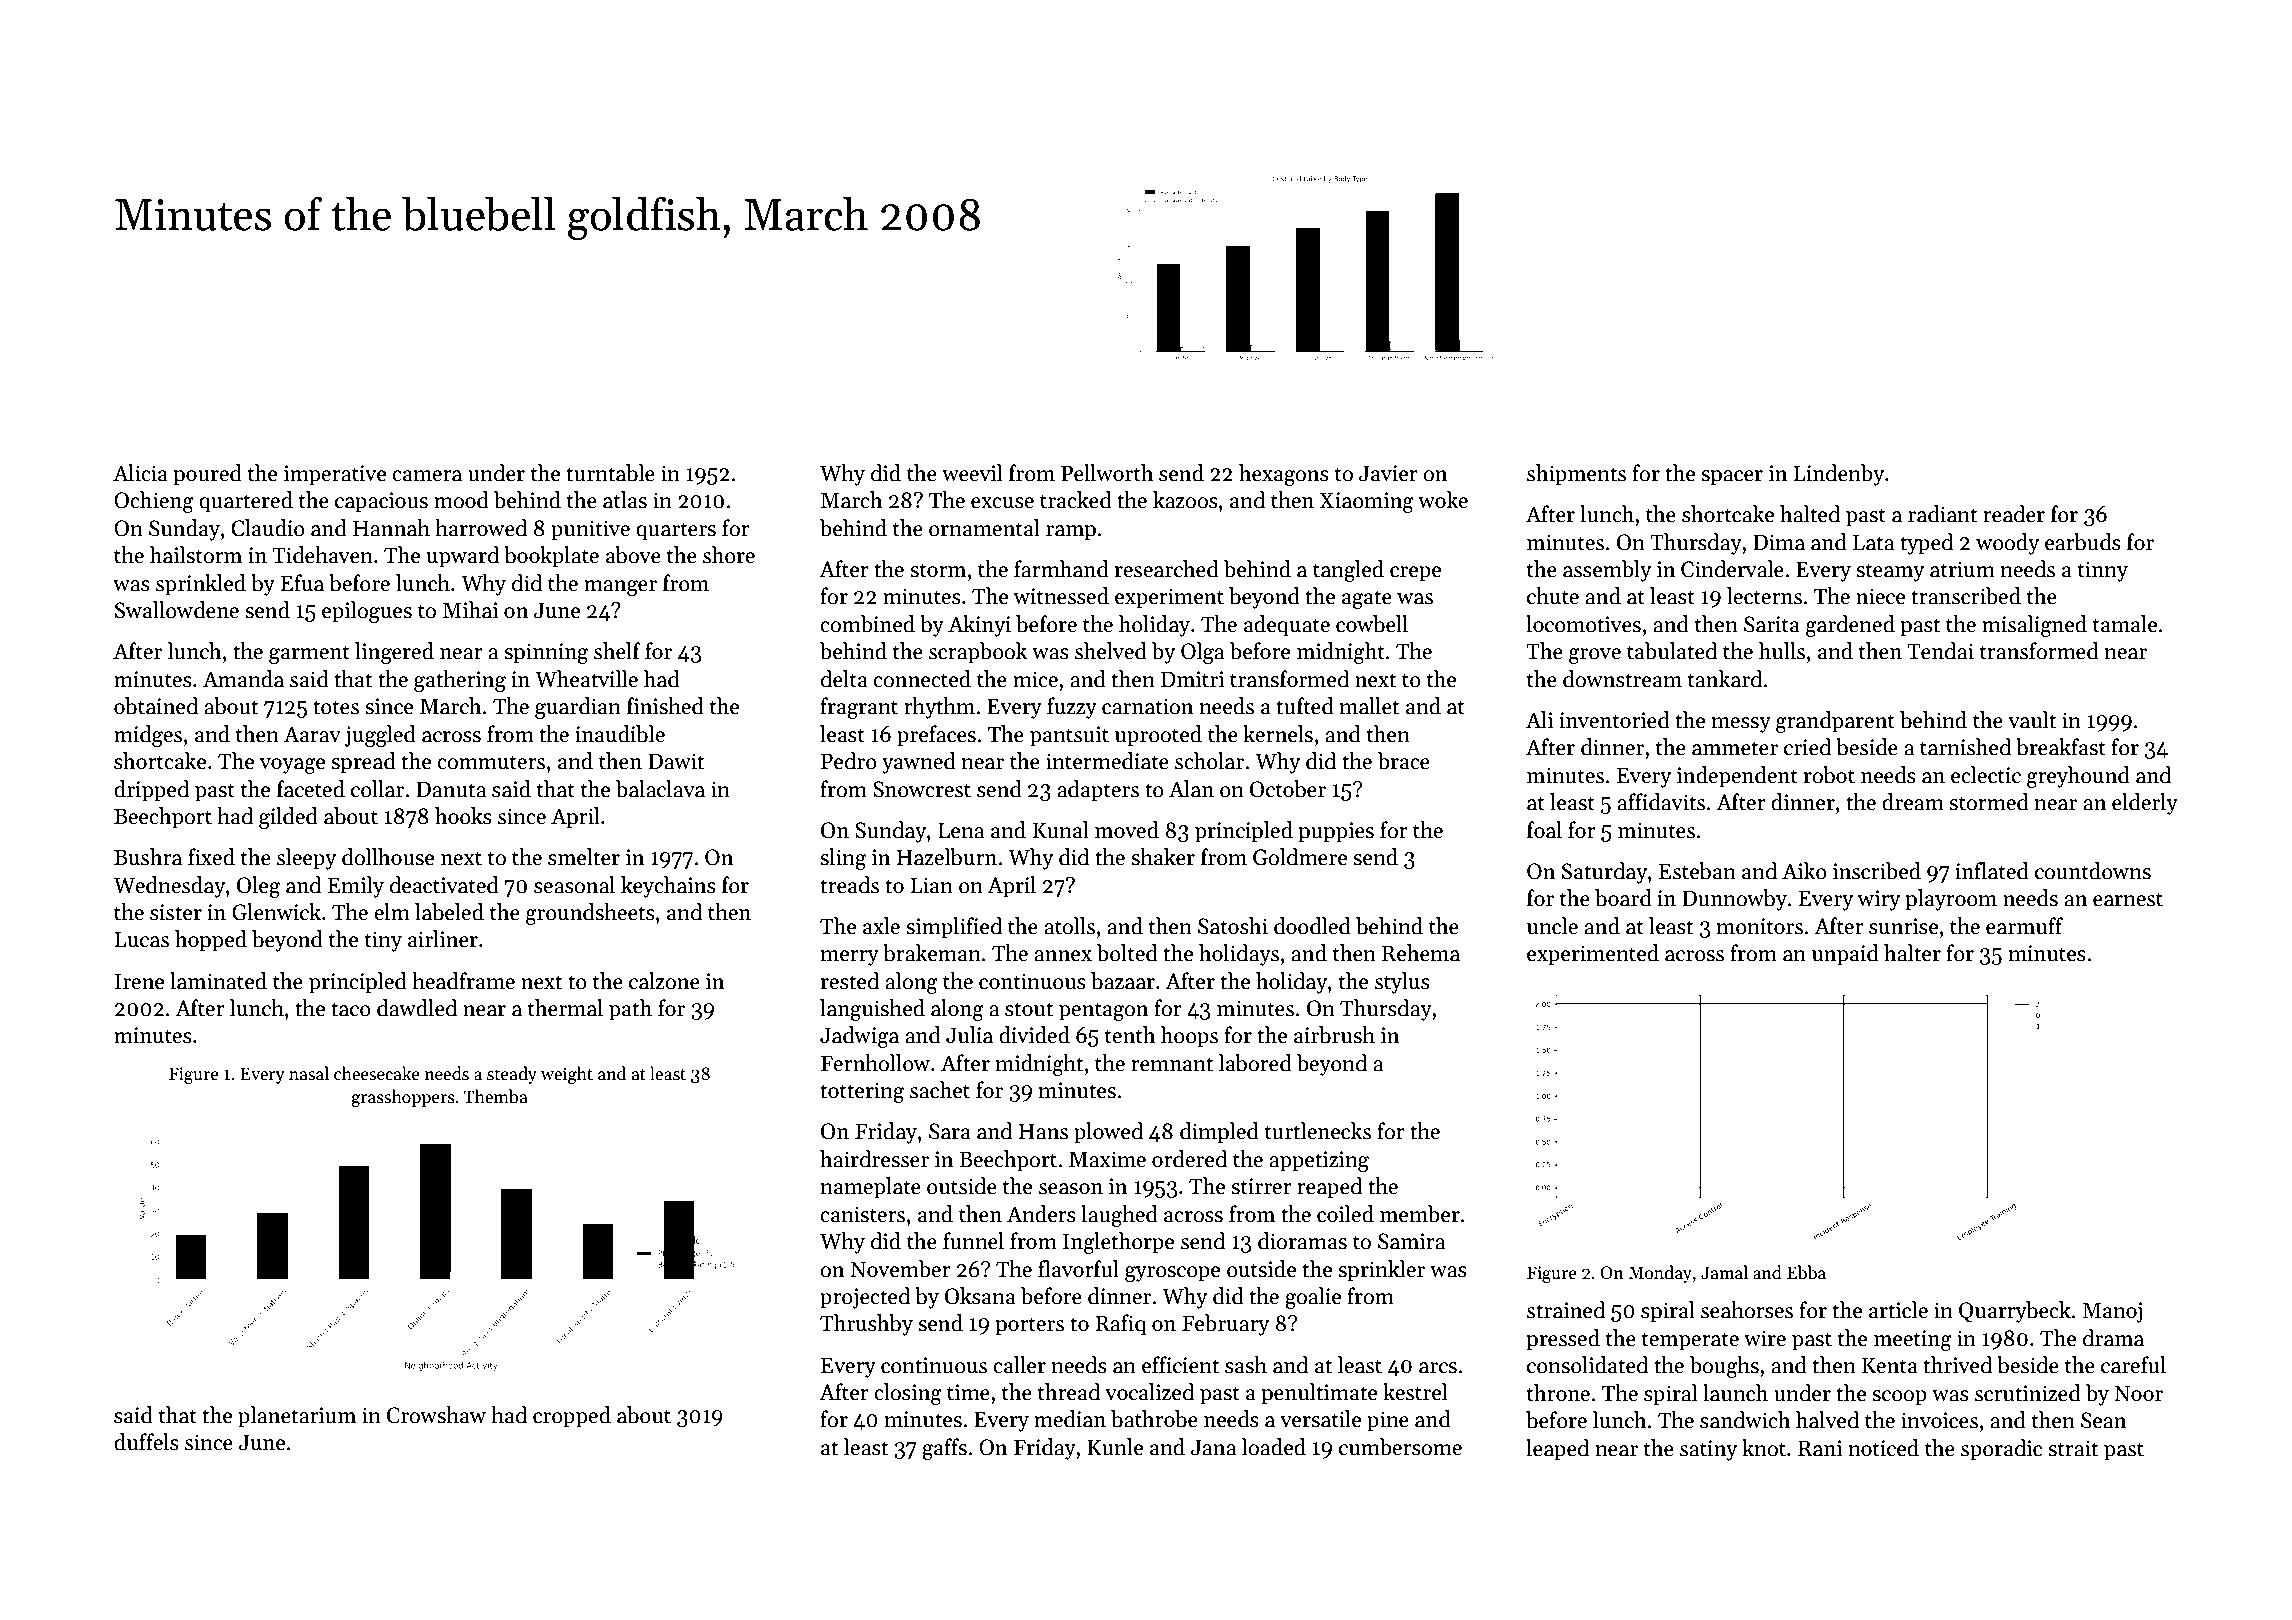 The width and height of the screenshot is (2292, 1620). What do you see at coordinates (1002, 503) in the screenshot?
I see `excuse` at bounding box center [1002, 503].
